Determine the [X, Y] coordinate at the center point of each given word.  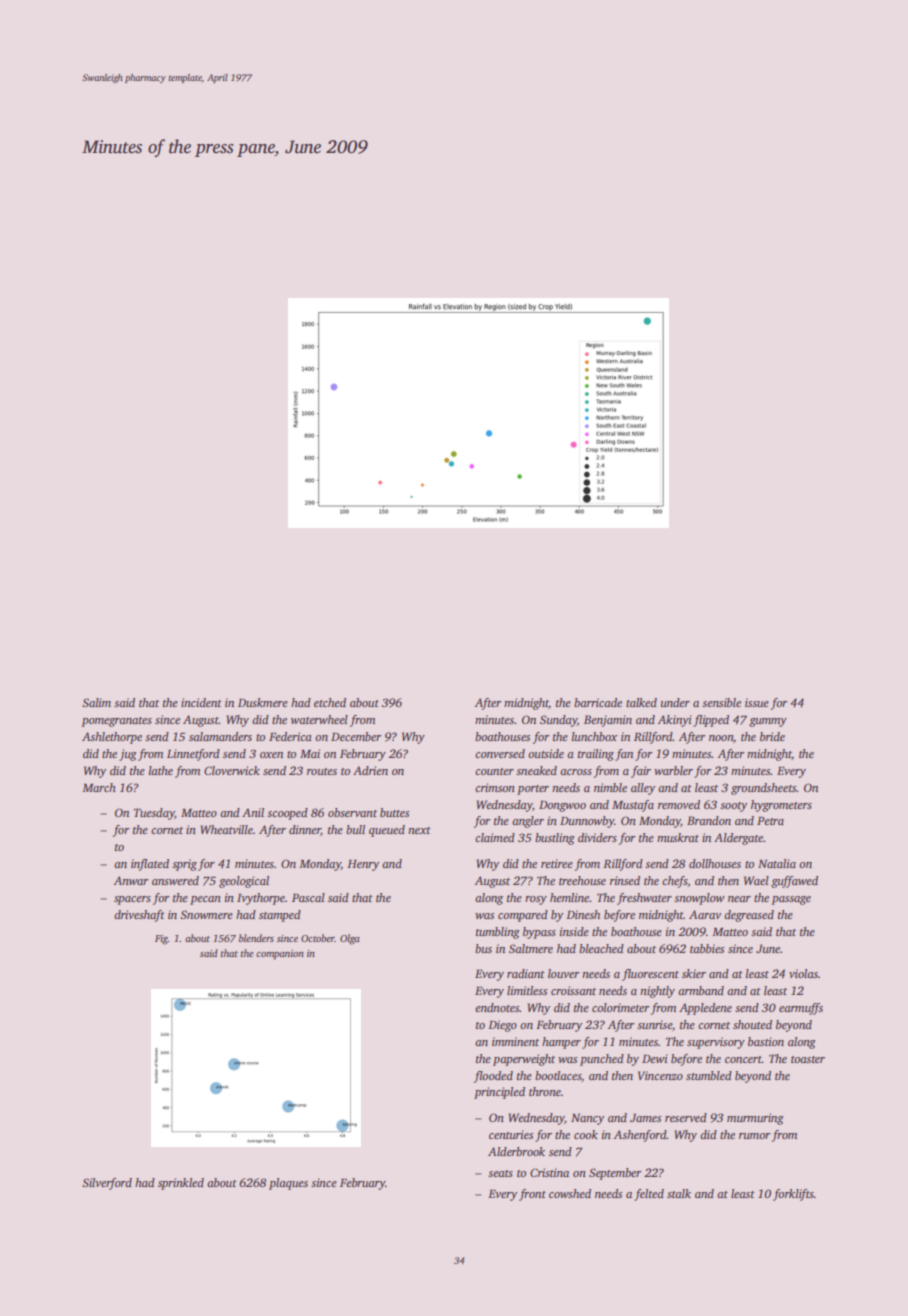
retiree [557, 863]
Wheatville [227, 829]
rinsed [625, 880]
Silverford [107, 1184]
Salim [96, 702]
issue [757, 702]
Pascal [308, 897]
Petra [770, 821]
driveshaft [139, 916]
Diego [502, 1026]
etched [330, 702]
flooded [493, 1077]
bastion [766, 1041]
